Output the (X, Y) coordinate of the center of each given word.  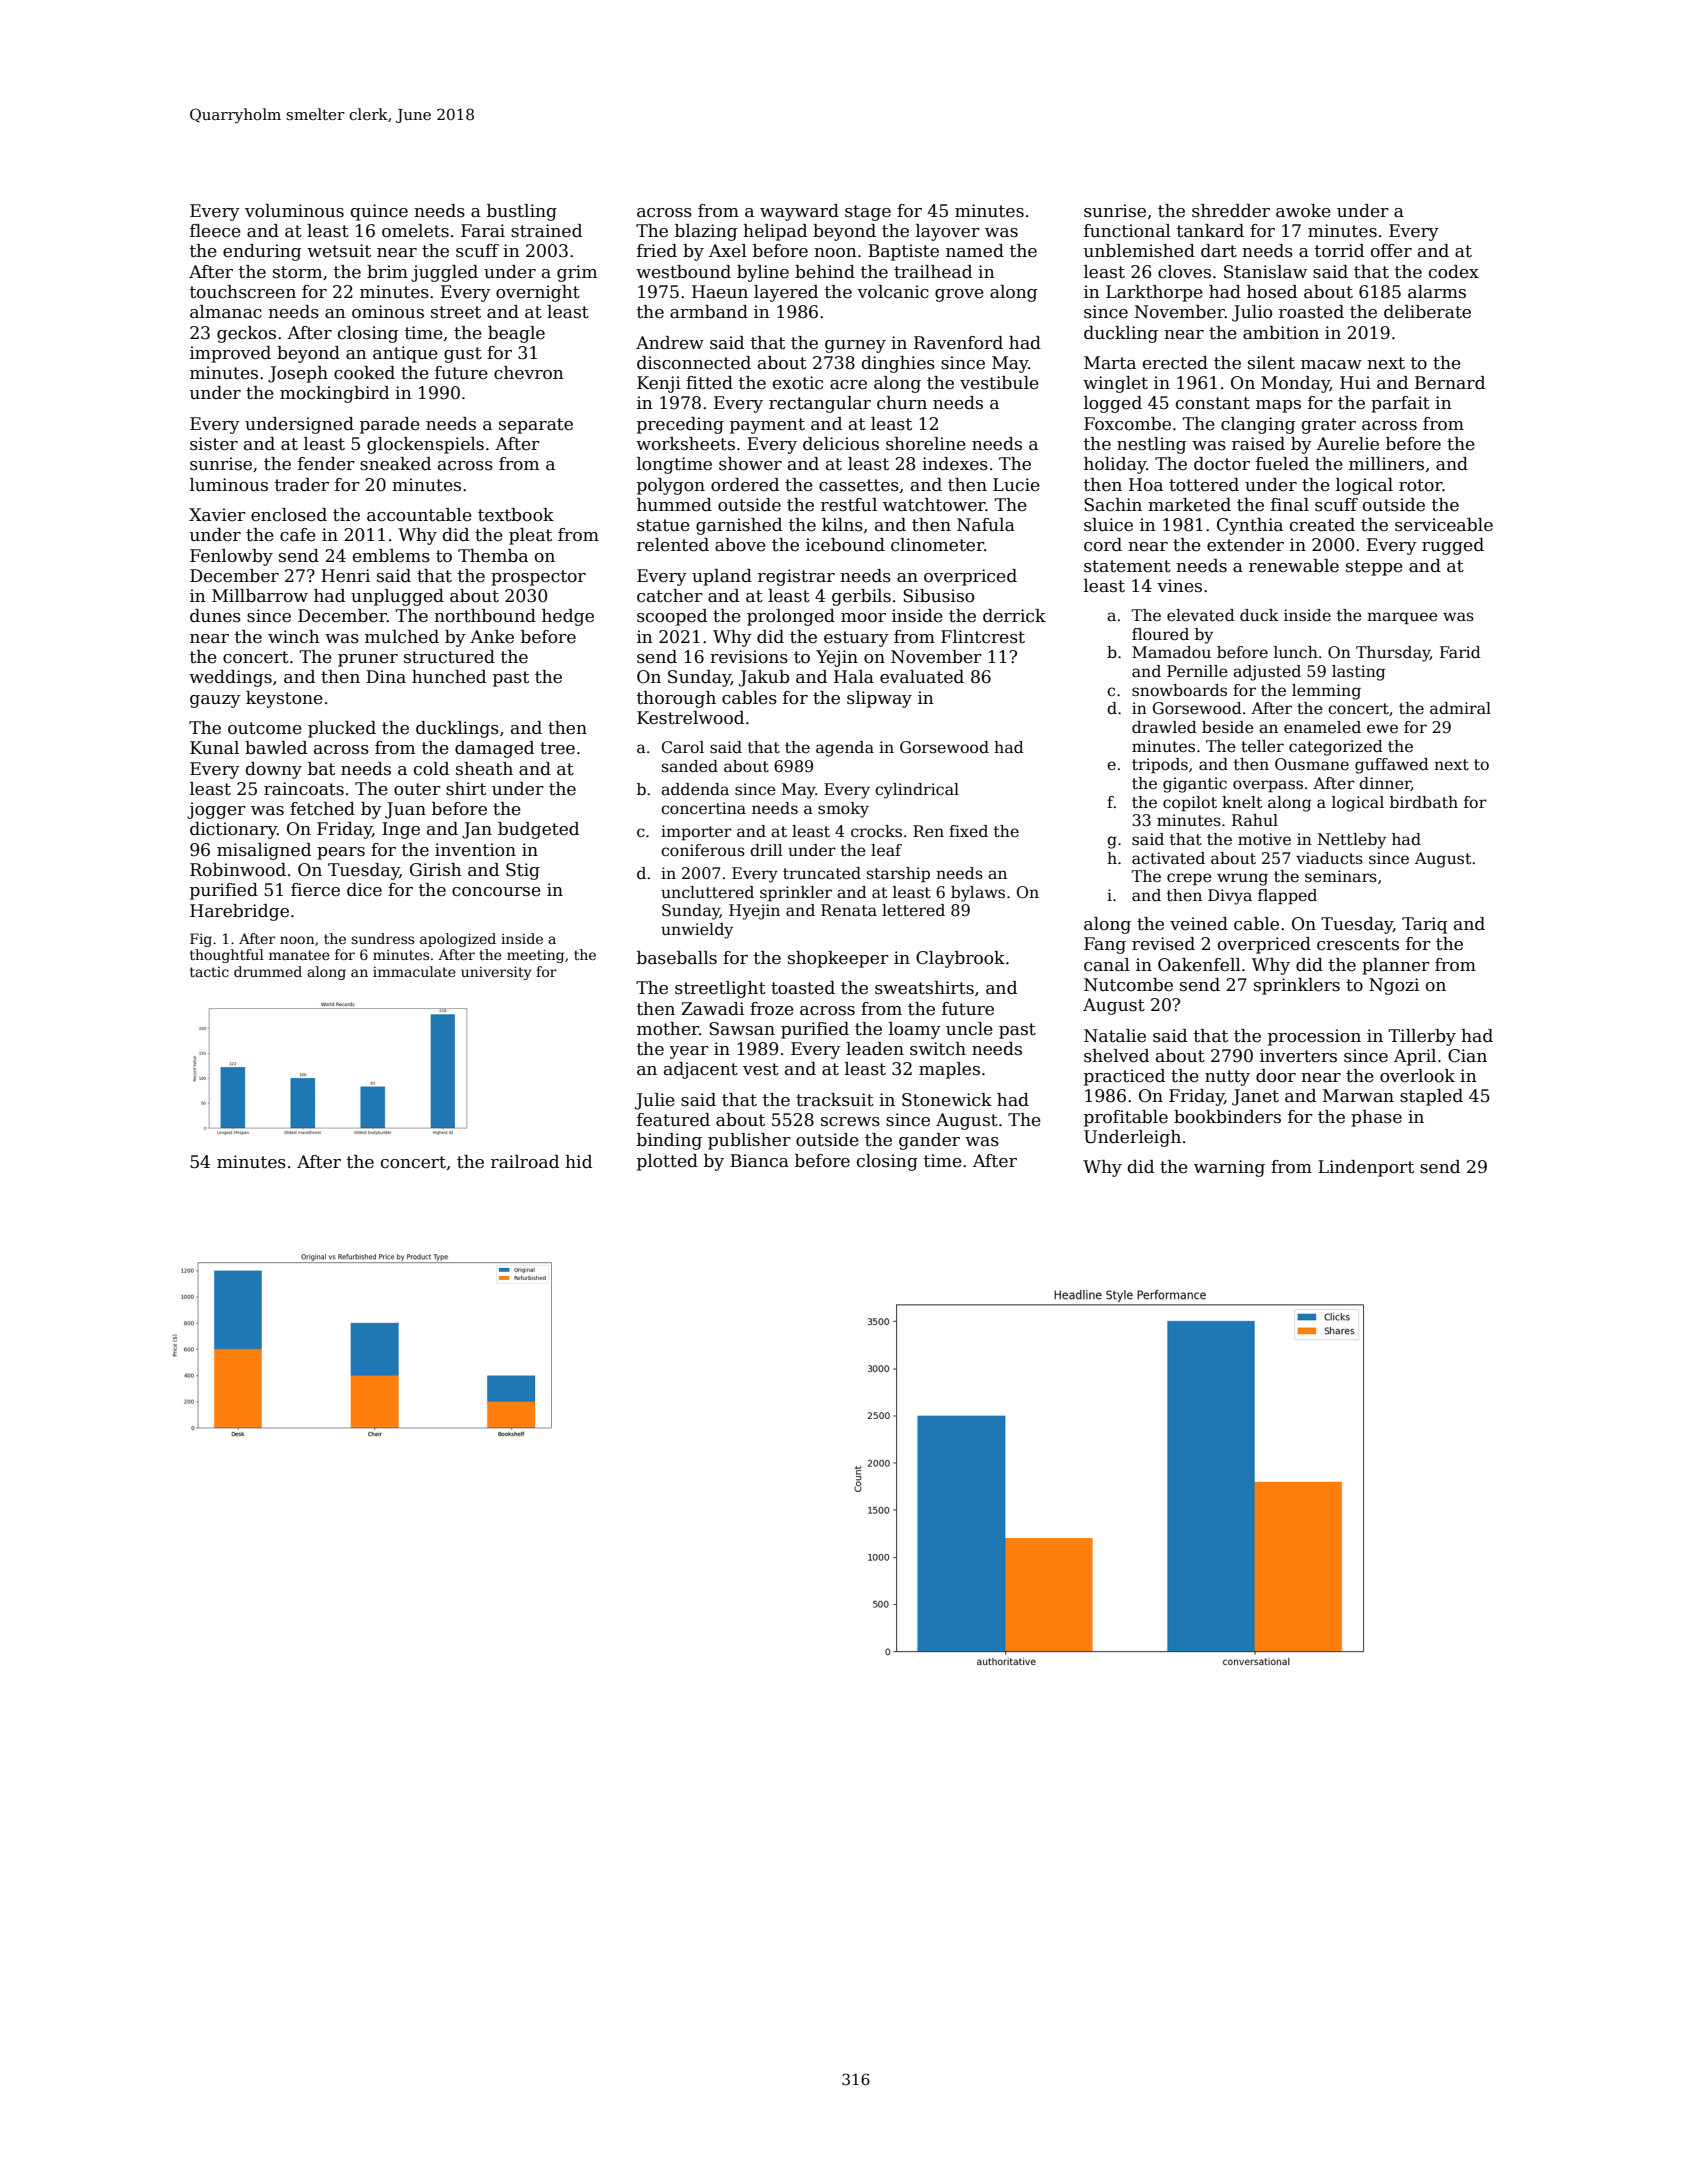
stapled (1431, 1097)
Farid (1460, 652)
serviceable (1444, 525)
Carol (683, 747)
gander (929, 1141)
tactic (209, 972)
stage (868, 213)
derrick (1014, 616)
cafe (298, 535)
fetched (322, 809)
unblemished (1139, 251)
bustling (522, 212)
